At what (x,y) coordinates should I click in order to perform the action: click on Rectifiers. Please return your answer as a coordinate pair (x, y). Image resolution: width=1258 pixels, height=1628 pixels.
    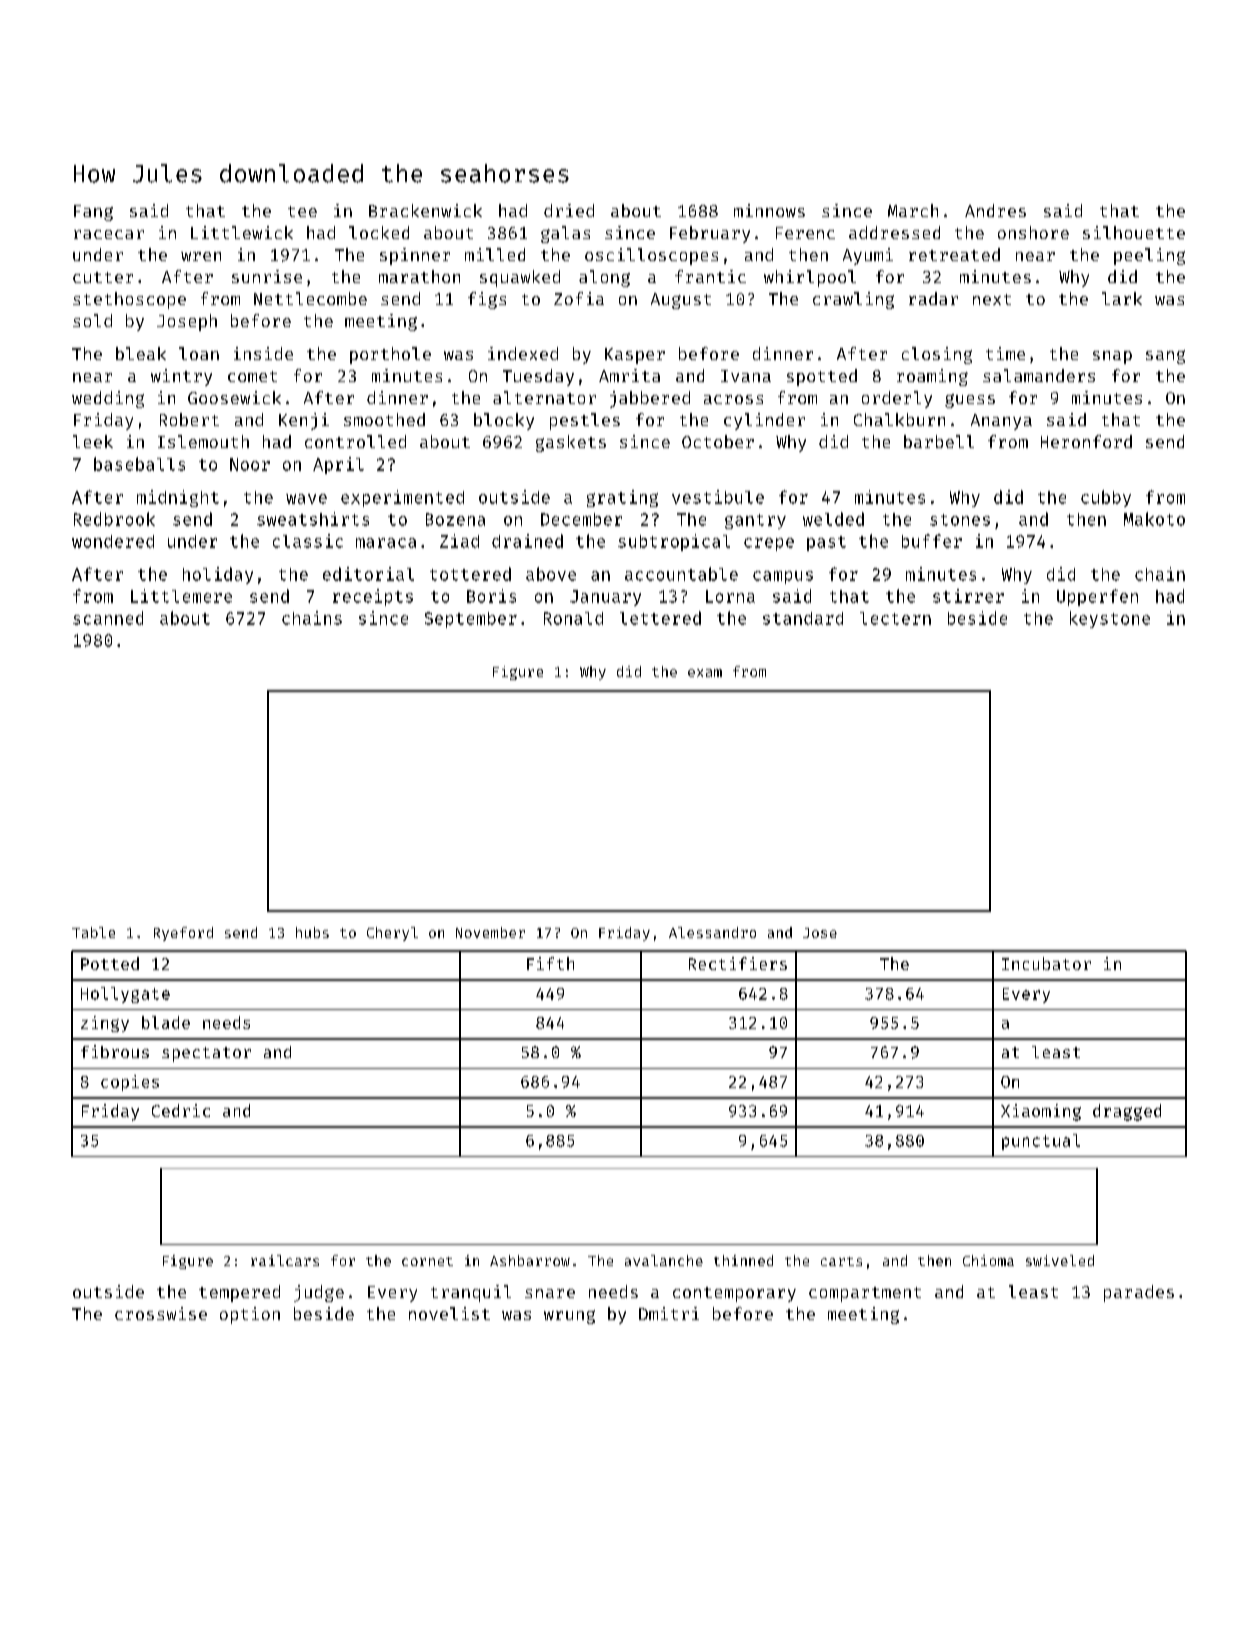
    Looking at the image, I should click on (738, 963).
